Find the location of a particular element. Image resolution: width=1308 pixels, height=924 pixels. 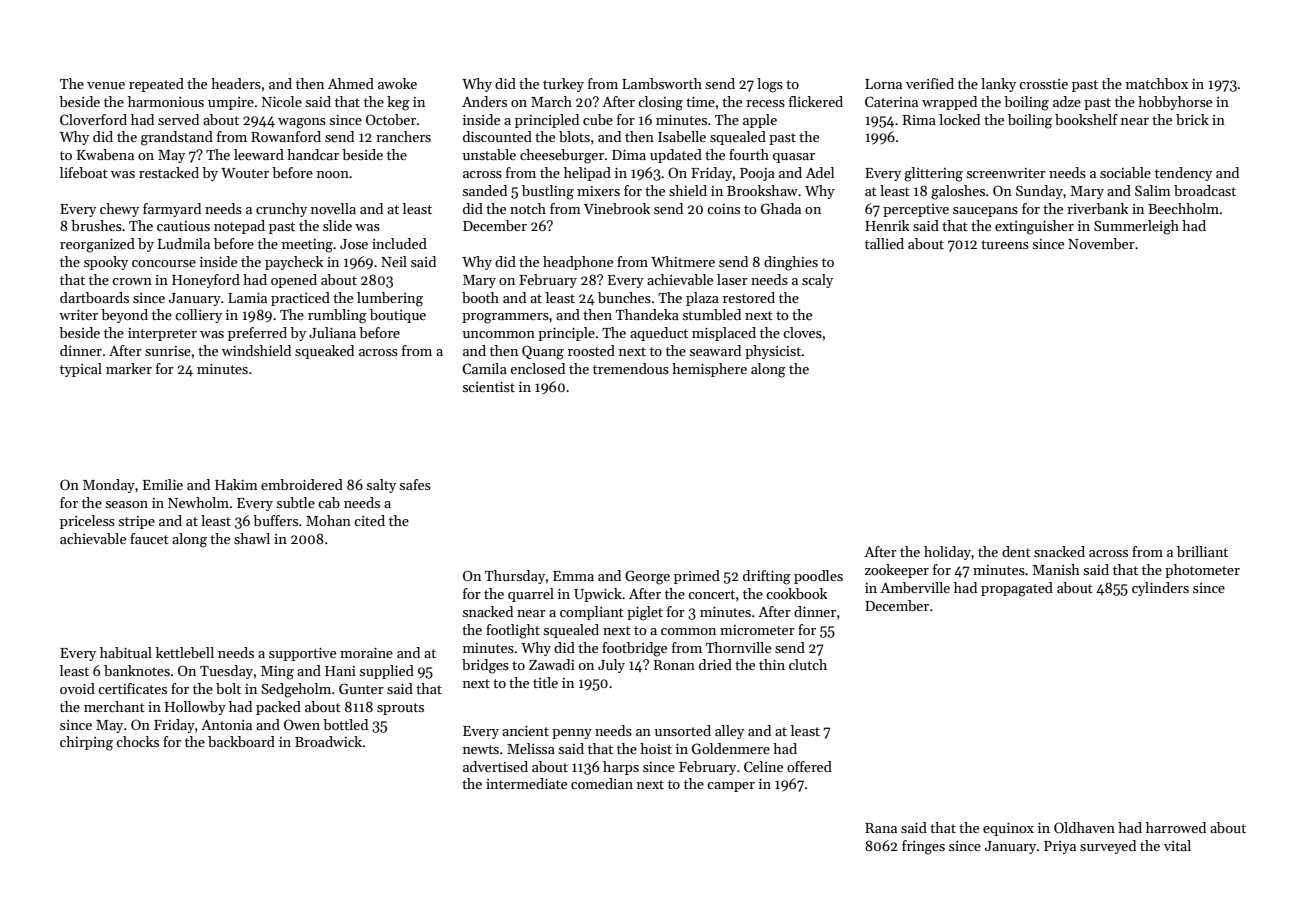

cloves is located at coordinates (802, 332).
